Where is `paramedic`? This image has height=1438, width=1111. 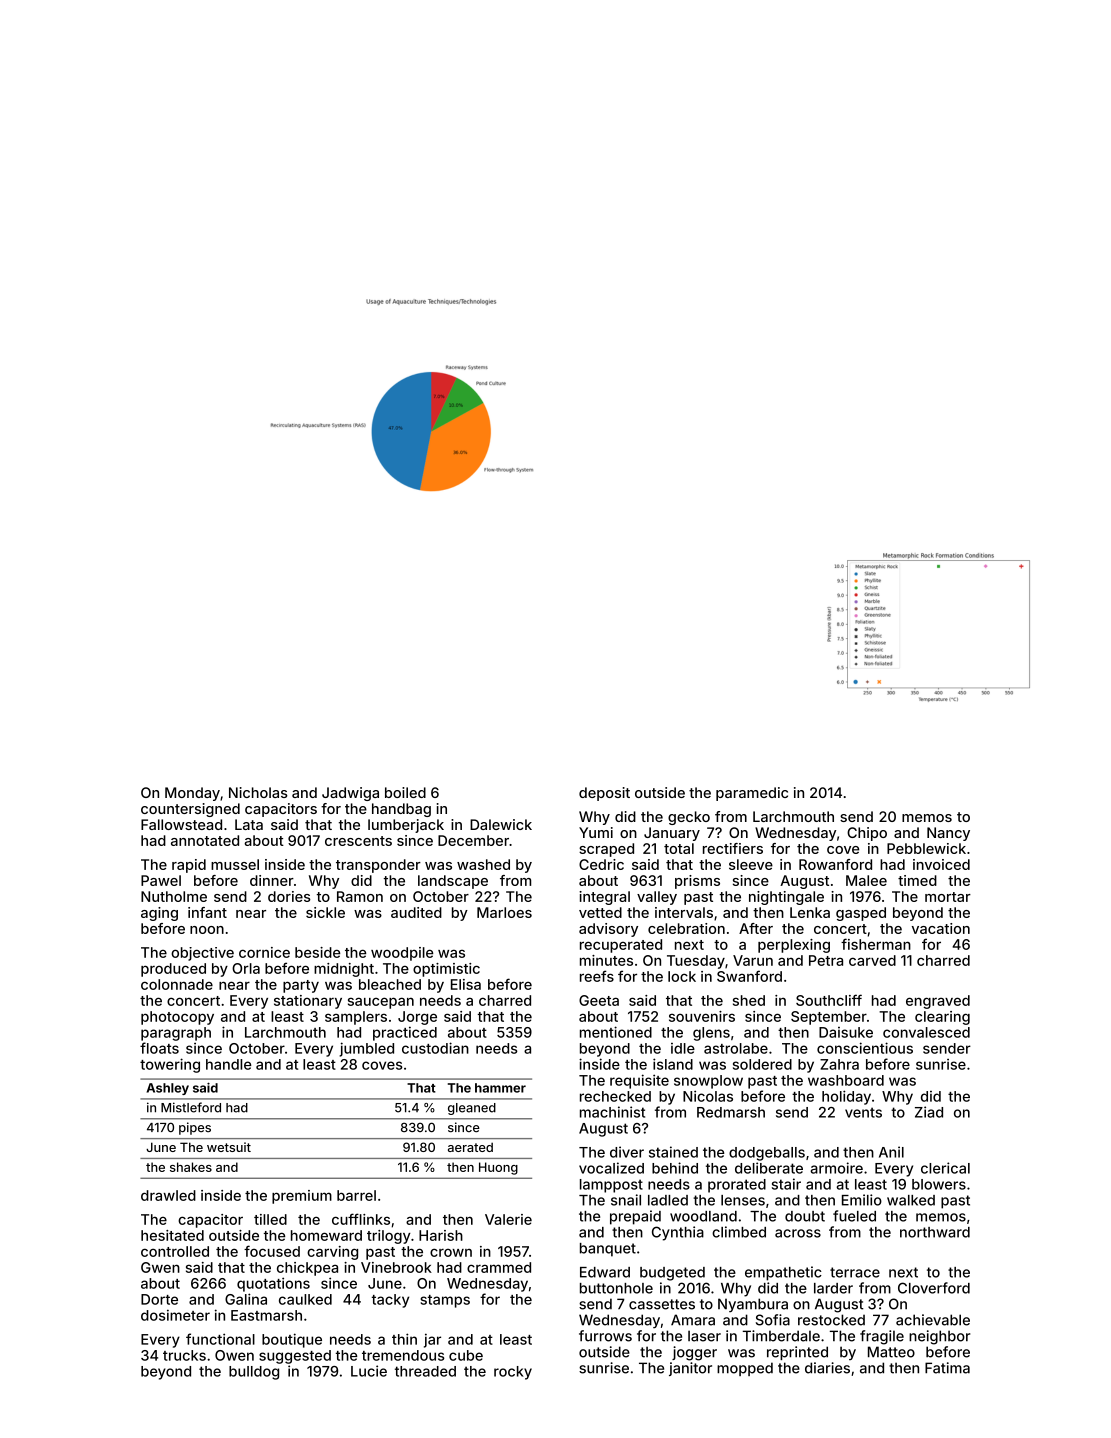
paramedic is located at coordinates (752, 794).
